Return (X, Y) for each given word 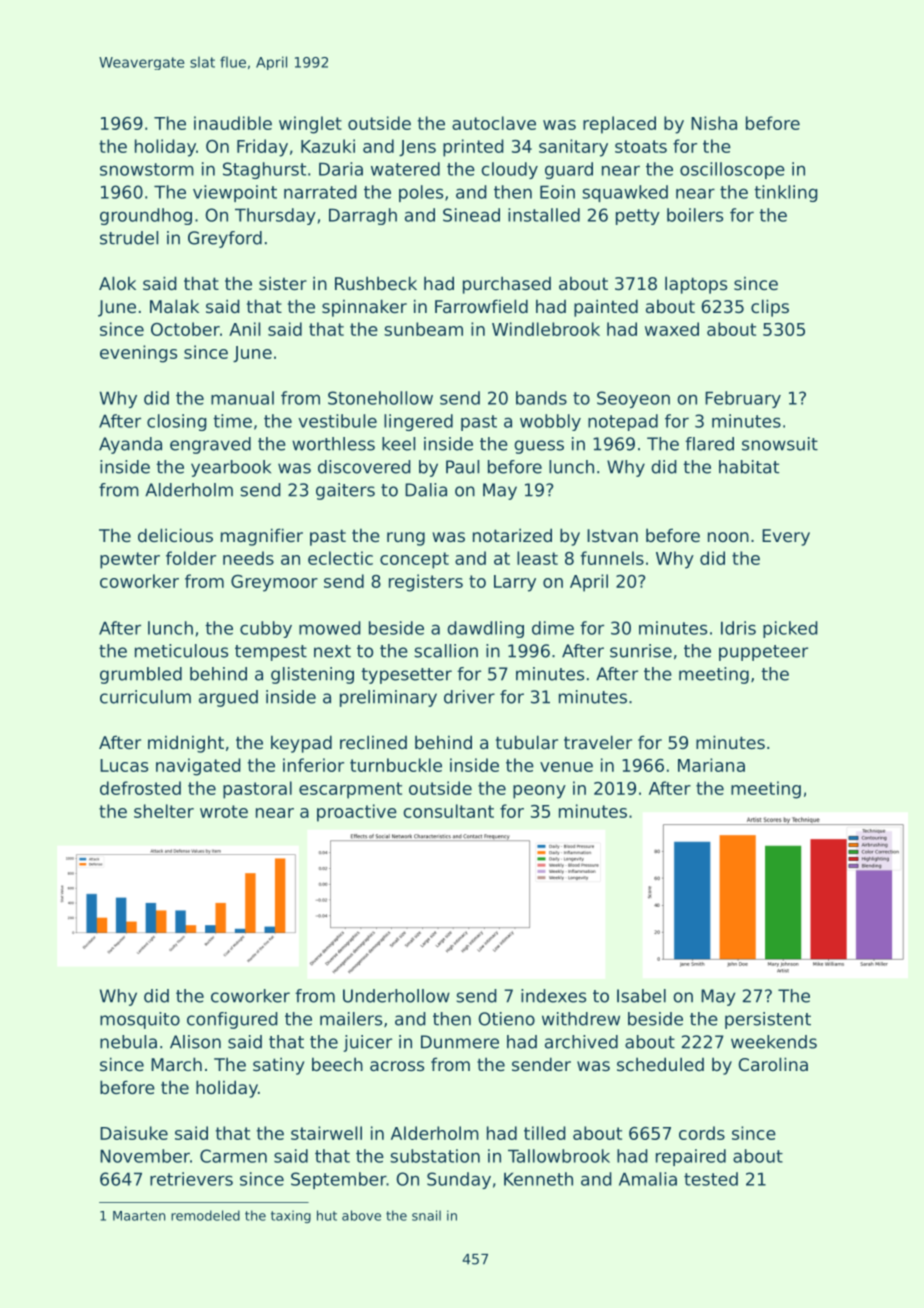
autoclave (494, 123)
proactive (357, 813)
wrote (224, 811)
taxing (291, 1216)
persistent (768, 1020)
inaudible (233, 123)
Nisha (714, 123)
